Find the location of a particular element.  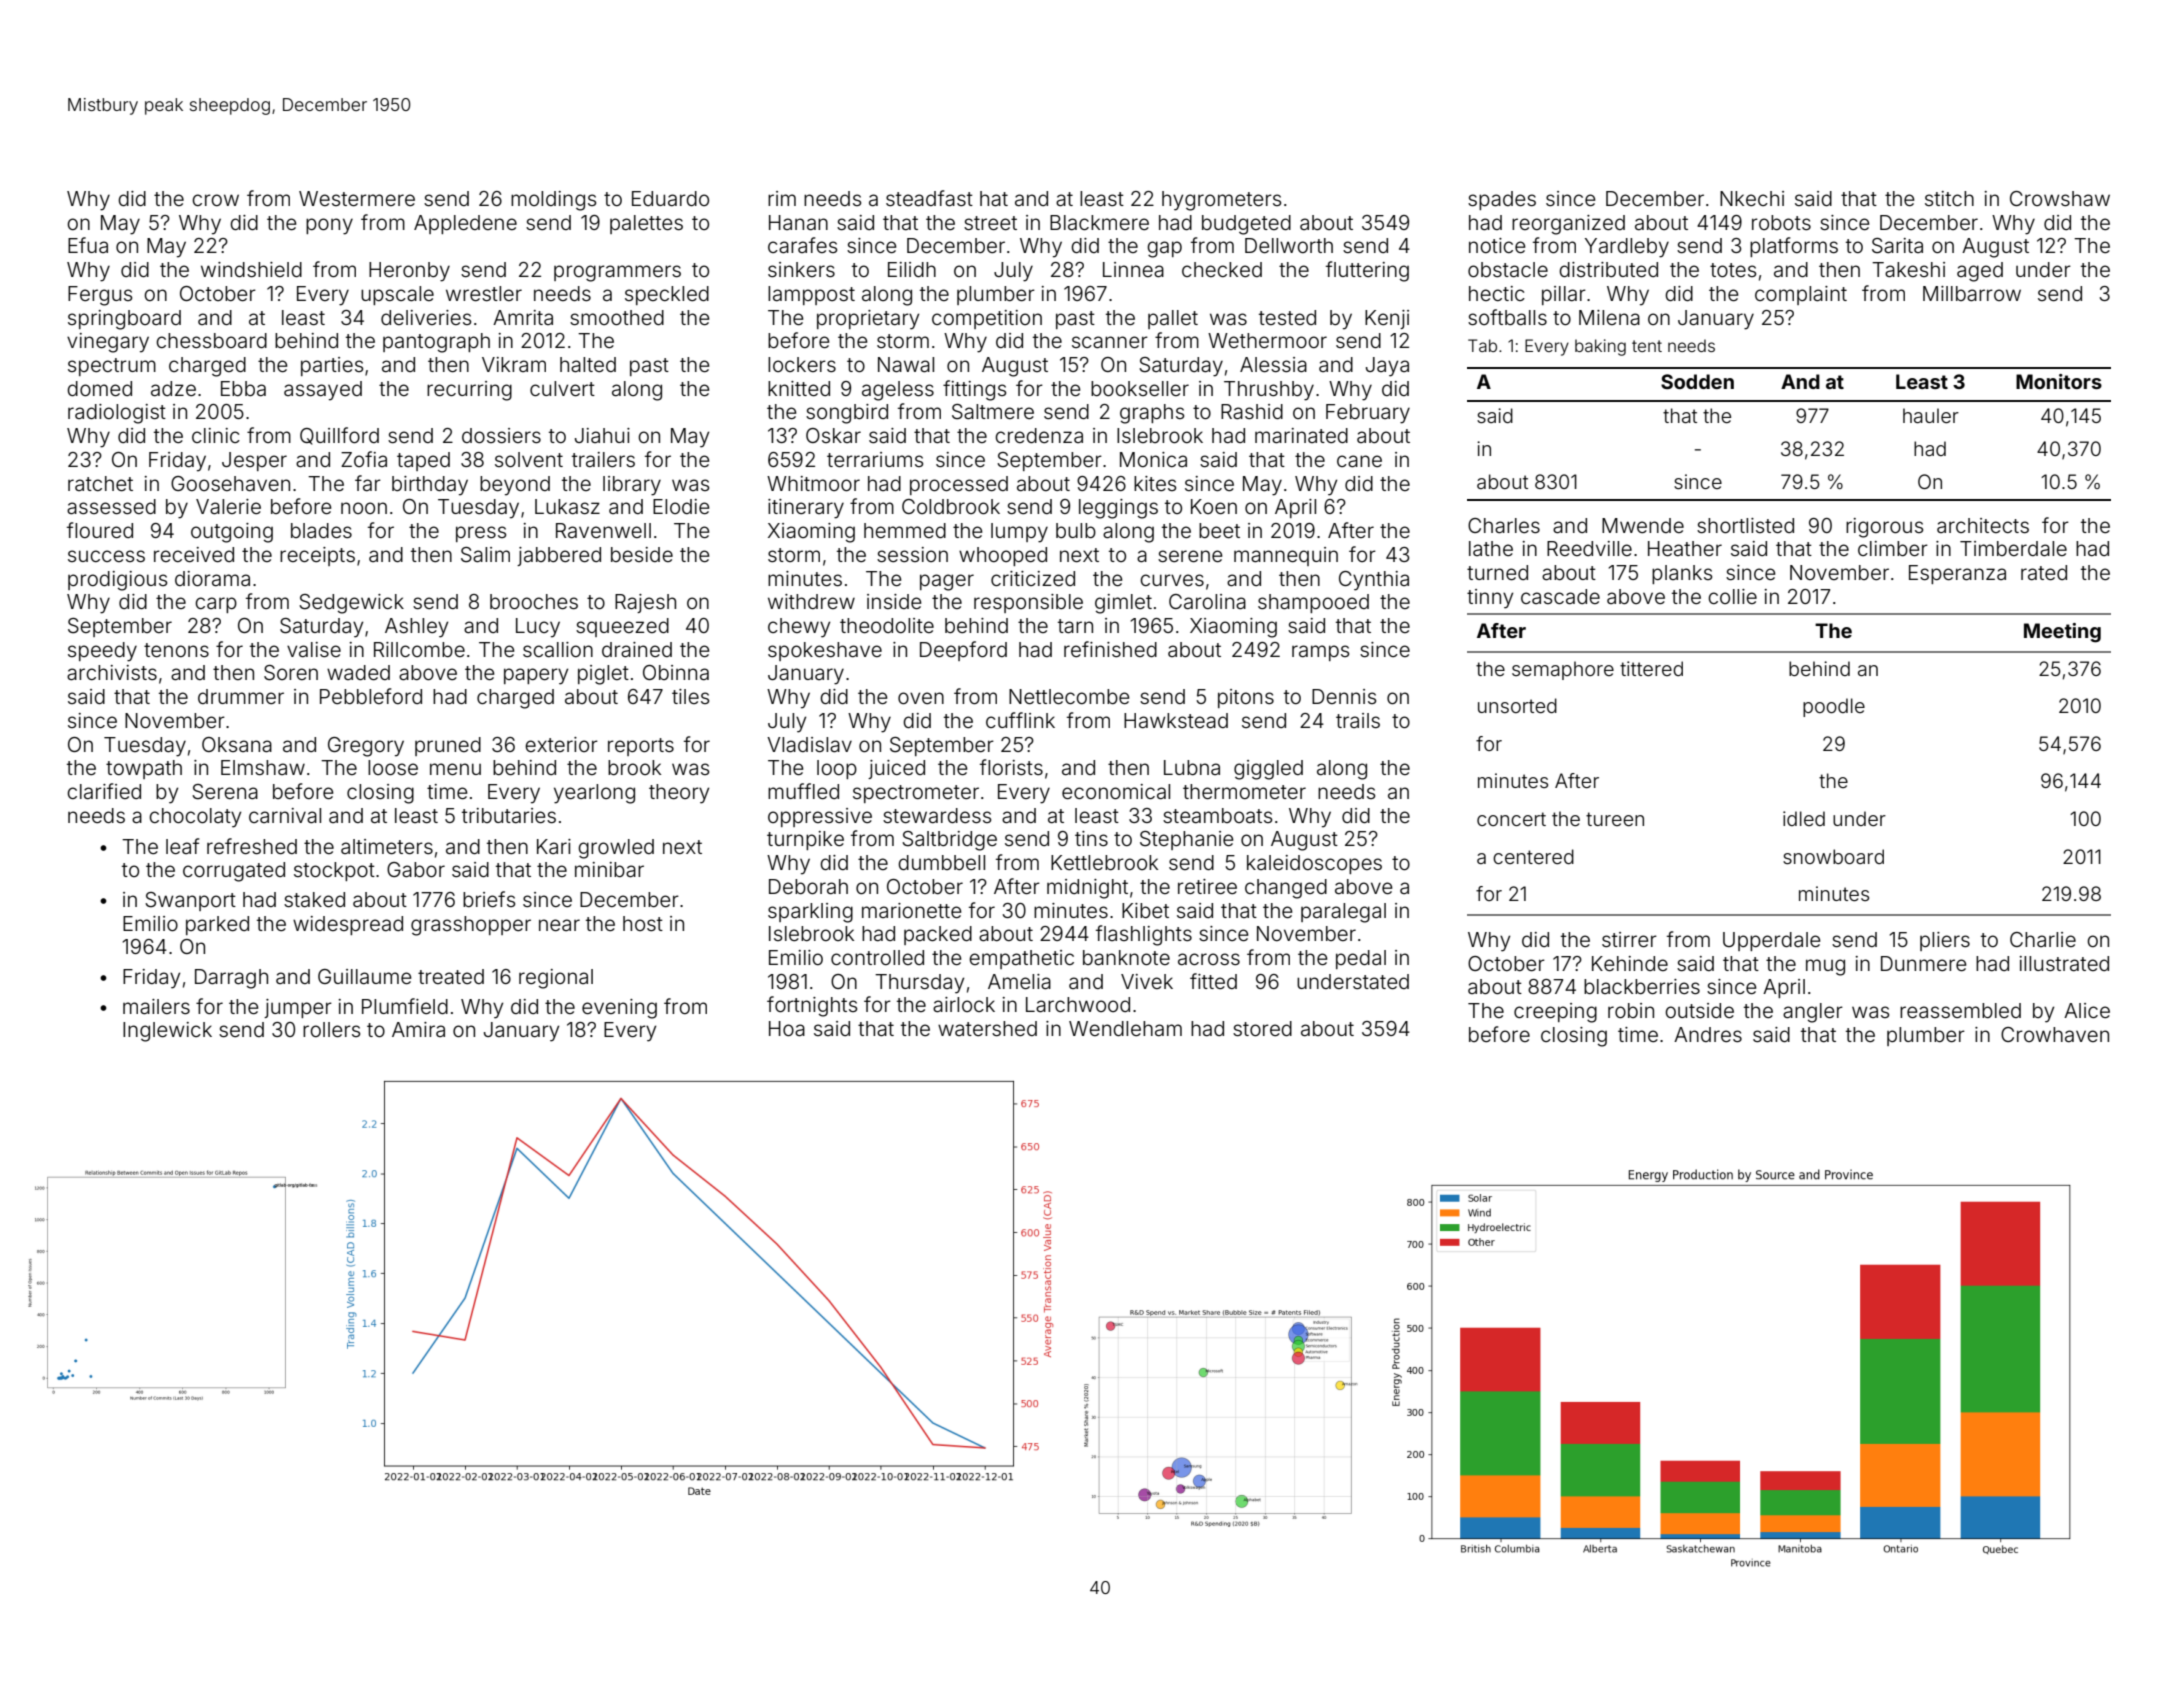

hauler is located at coordinates (1931, 415).
